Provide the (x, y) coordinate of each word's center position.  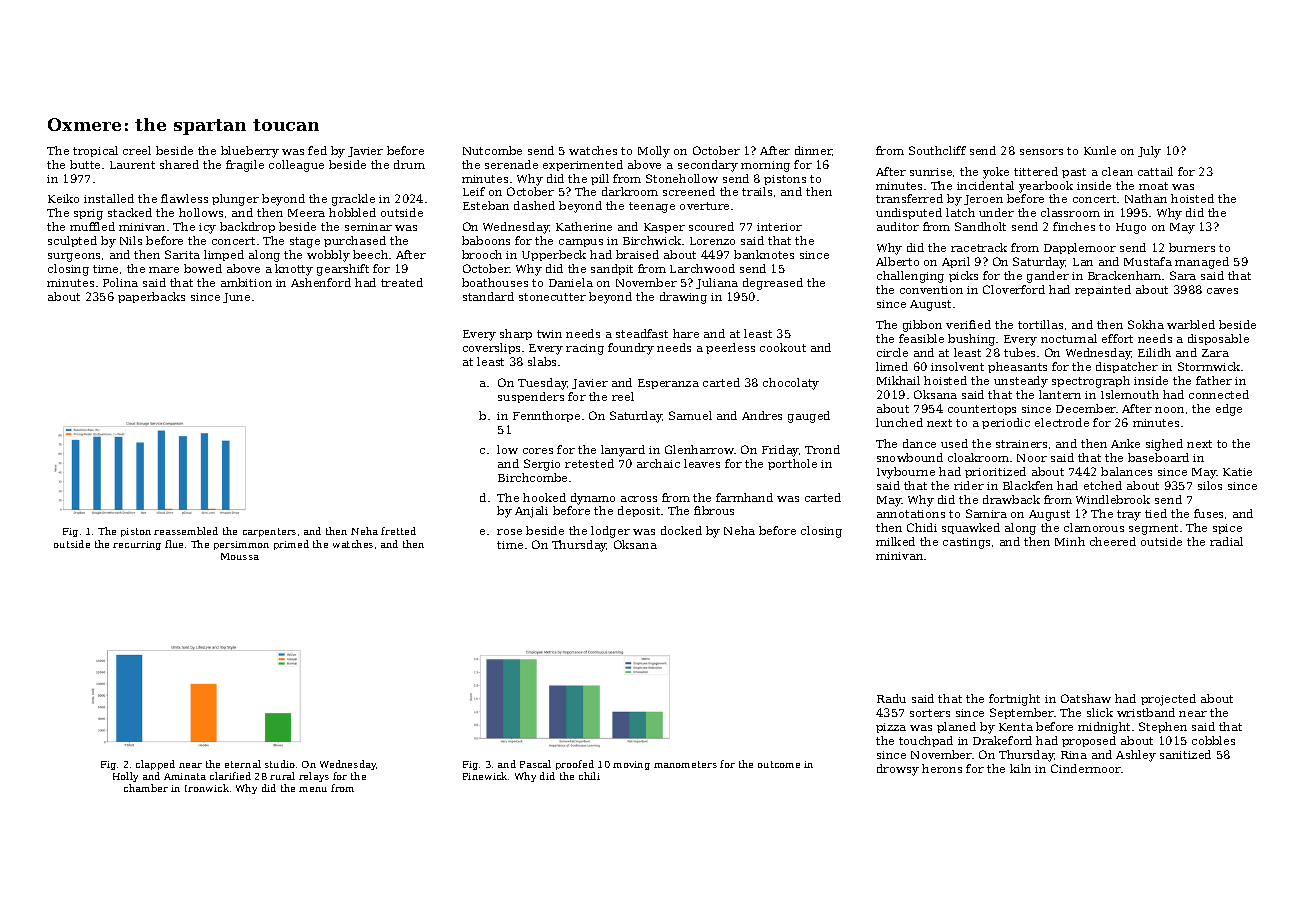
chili (589, 776)
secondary (708, 166)
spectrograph (1091, 382)
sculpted (72, 241)
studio (280, 764)
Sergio (542, 465)
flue (174, 544)
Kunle (1100, 150)
